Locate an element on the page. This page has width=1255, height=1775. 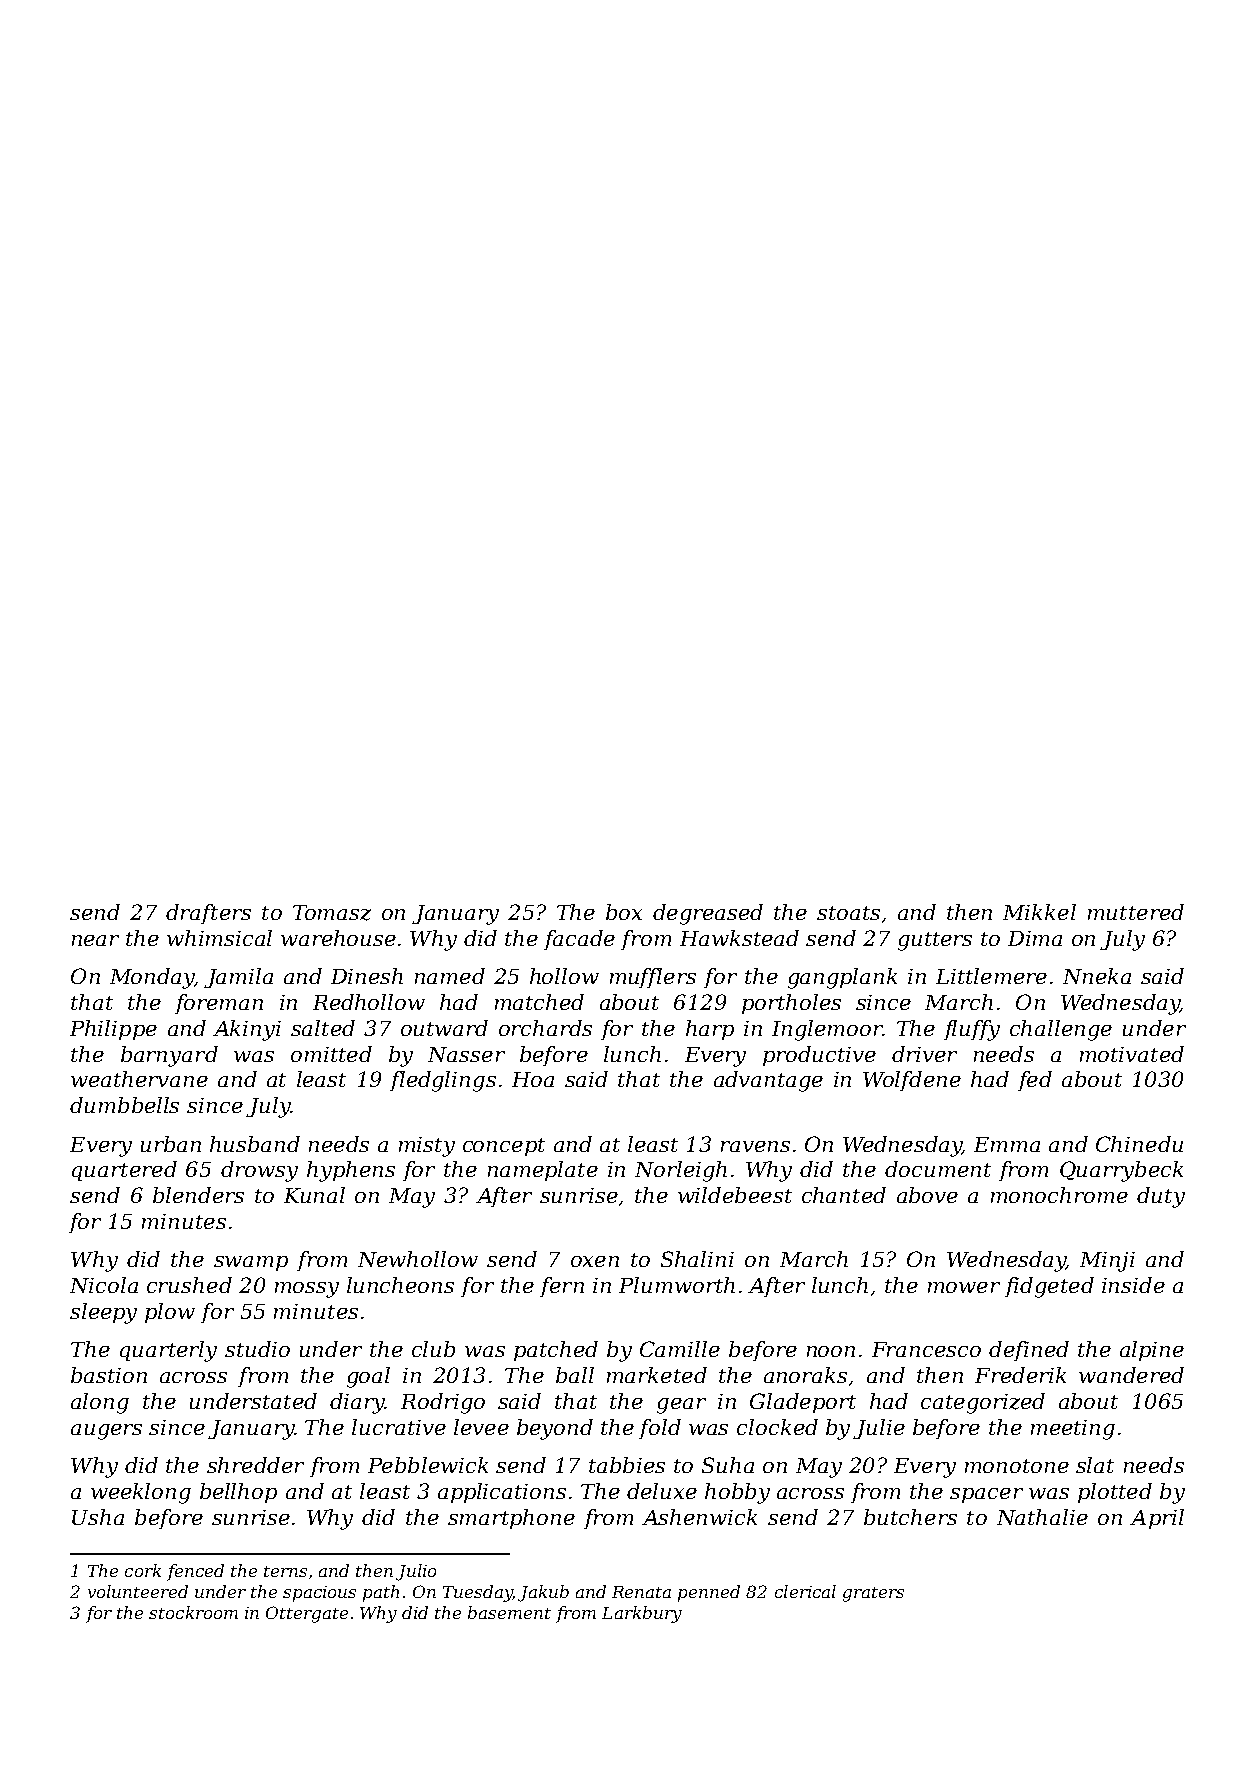
muttered is located at coordinates (1136, 912).
